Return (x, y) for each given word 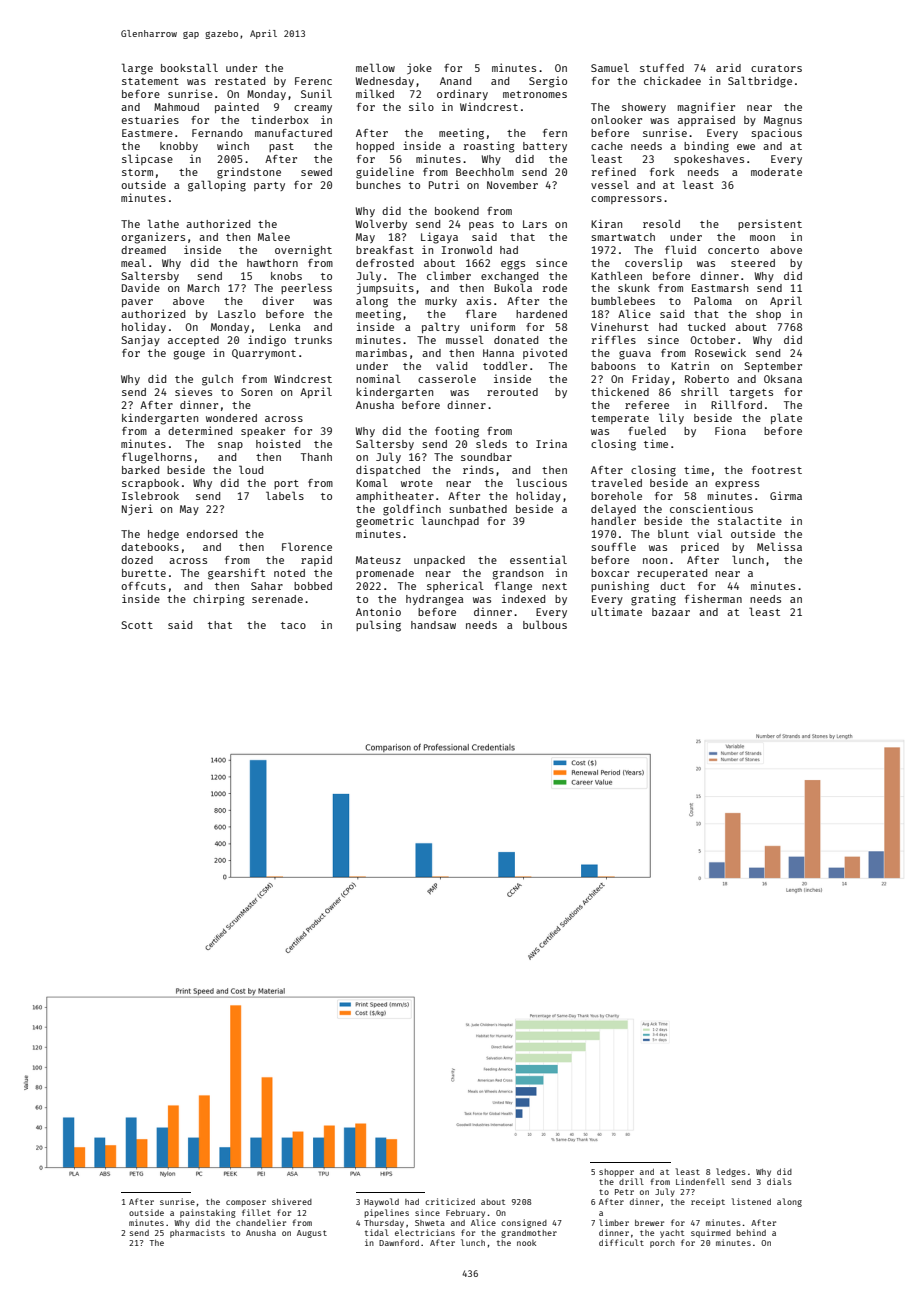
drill (631, 1181)
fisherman (713, 598)
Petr (624, 1192)
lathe (163, 223)
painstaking (208, 1213)
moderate (776, 172)
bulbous (545, 624)
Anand (455, 81)
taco (293, 625)
